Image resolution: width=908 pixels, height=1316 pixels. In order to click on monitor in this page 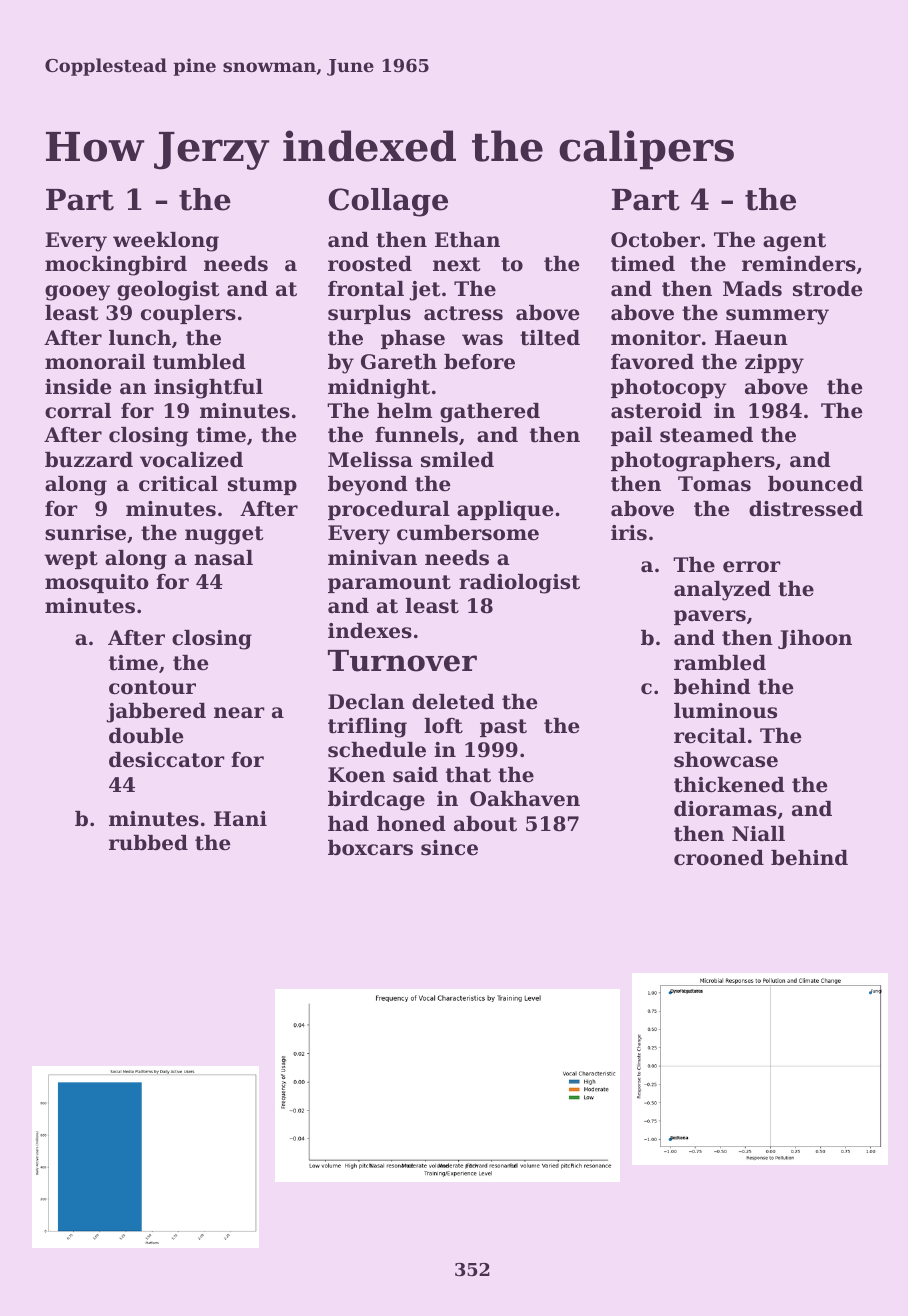, I will do `click(656, 338)`.
